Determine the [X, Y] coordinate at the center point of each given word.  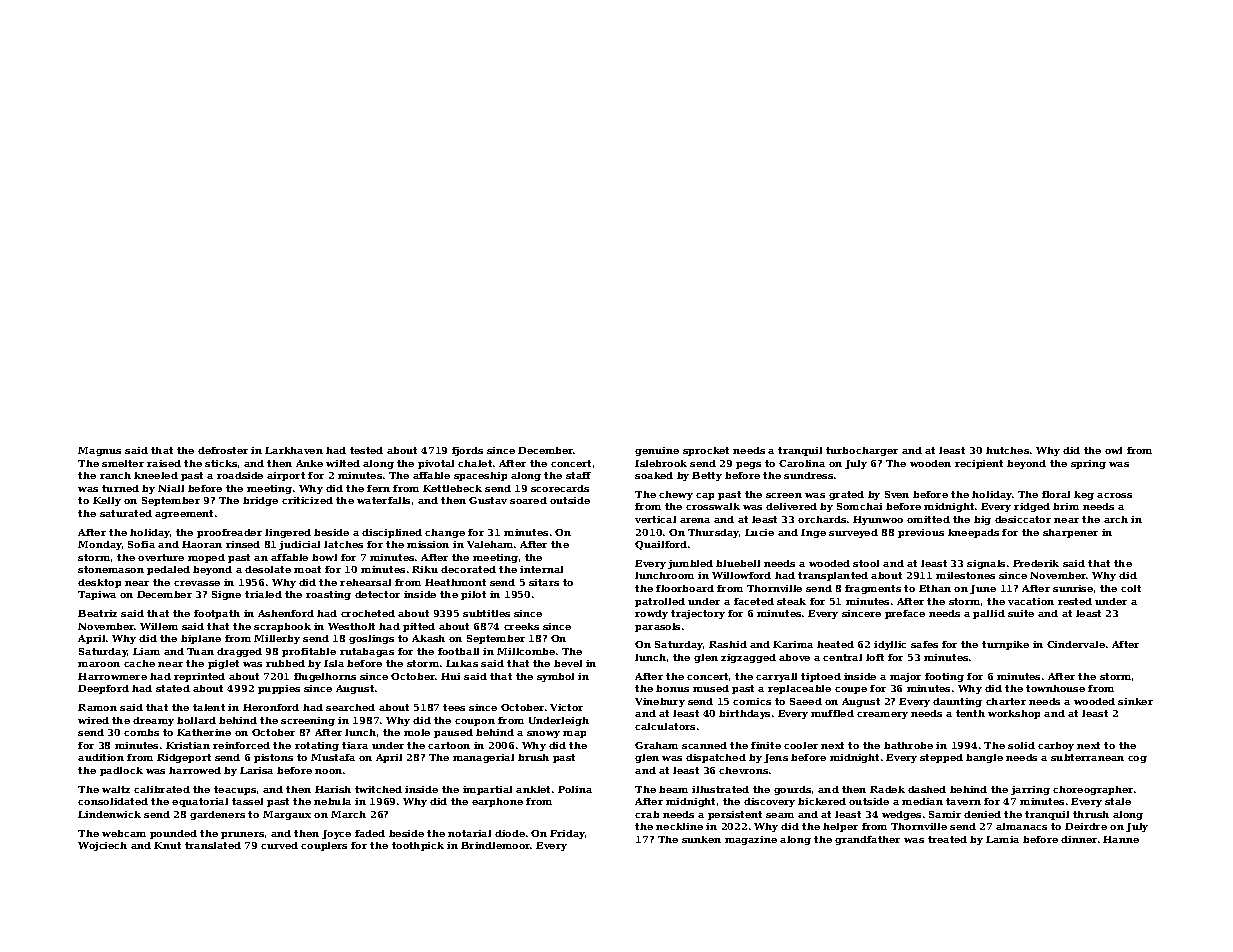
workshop [1014, 714]
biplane [201, 639]
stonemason [111, 569]
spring [1088, 464]
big [982, 520]
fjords [467, 451]
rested [1075, 601]
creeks [521, 626]
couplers [324, 846]
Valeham [490, 544]
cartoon [449, 745]
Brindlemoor [496, 845]
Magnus [99, 451]
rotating [317, 746]
